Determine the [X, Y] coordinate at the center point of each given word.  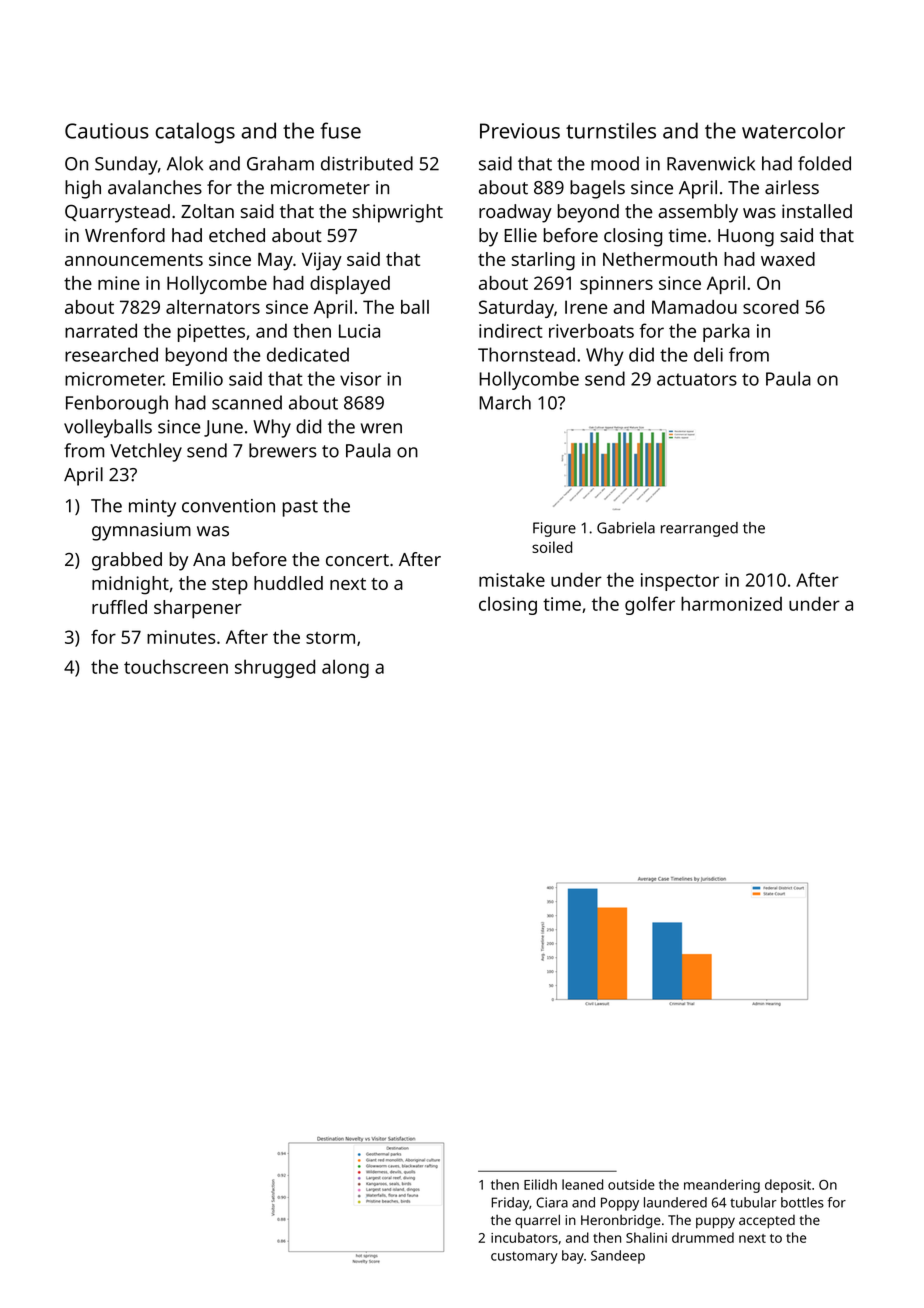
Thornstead [526, 354]
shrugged [275, 668]
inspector [680, 582]
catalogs [195, 133]
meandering [722, 1186]
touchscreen [176, 666]
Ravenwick [711, 163]
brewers [283, 450]
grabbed [127, 561]
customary [524, 1258]
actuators [697, 379]
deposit [788, 1186]
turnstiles [611, 130]
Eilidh [540, 1184]
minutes [181, 637]
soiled [552, 547]
